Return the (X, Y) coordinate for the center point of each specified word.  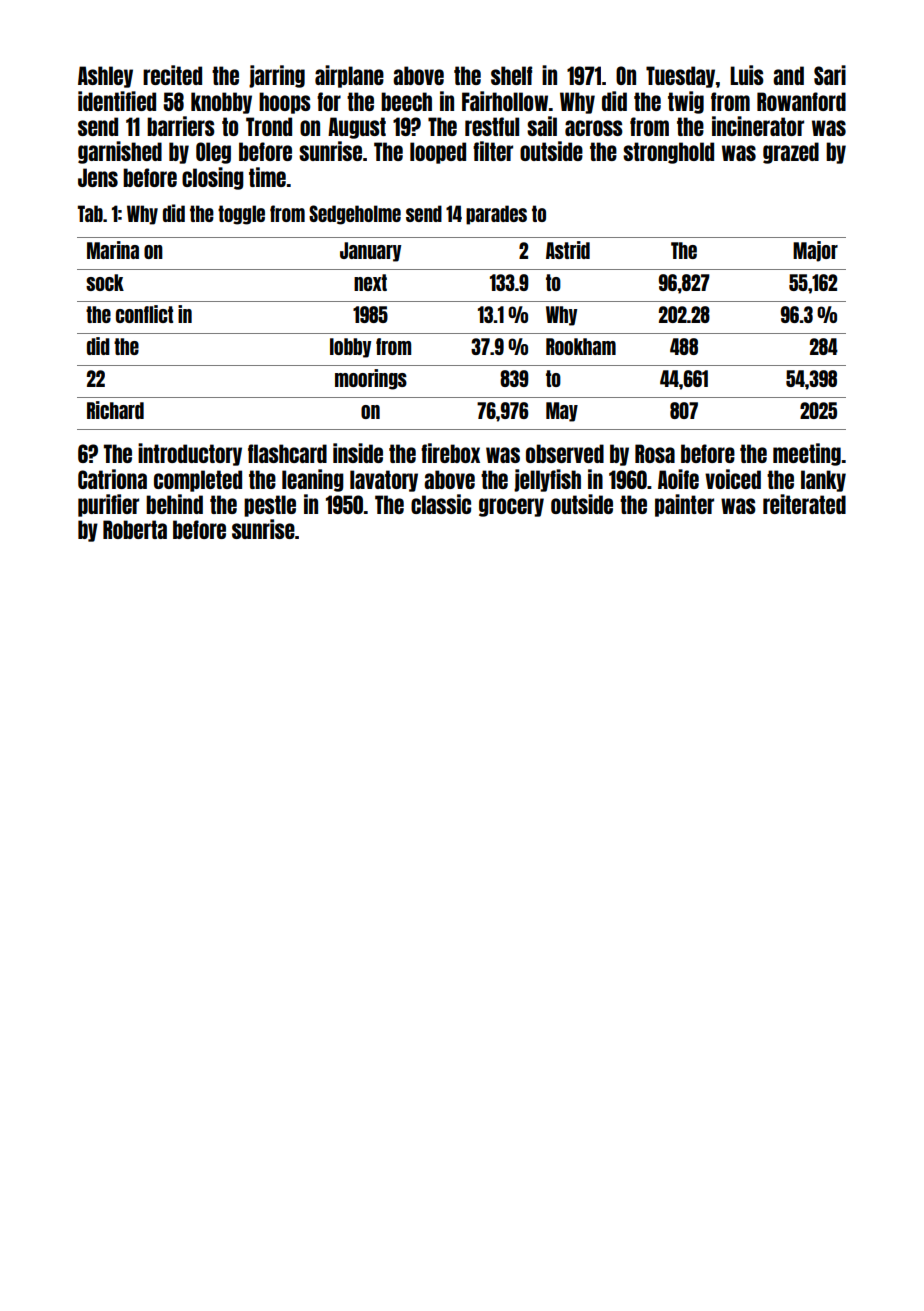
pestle (270, 506)
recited (172, 75)
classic (441, 504)
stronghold (668, 153)
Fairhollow (505, 101)
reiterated (804, 504)
